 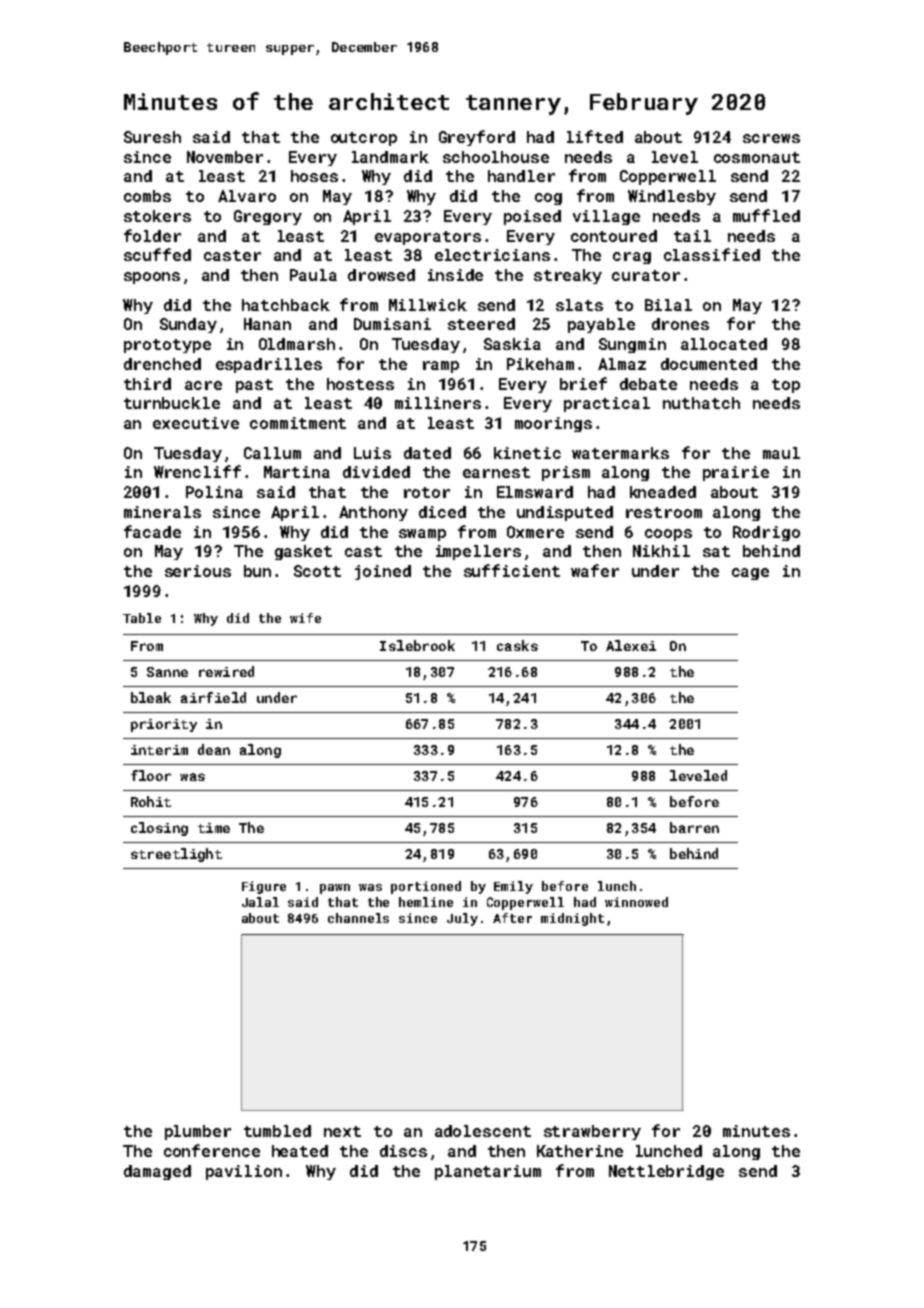 I want to click on Table, so click(x=142, y=618).
